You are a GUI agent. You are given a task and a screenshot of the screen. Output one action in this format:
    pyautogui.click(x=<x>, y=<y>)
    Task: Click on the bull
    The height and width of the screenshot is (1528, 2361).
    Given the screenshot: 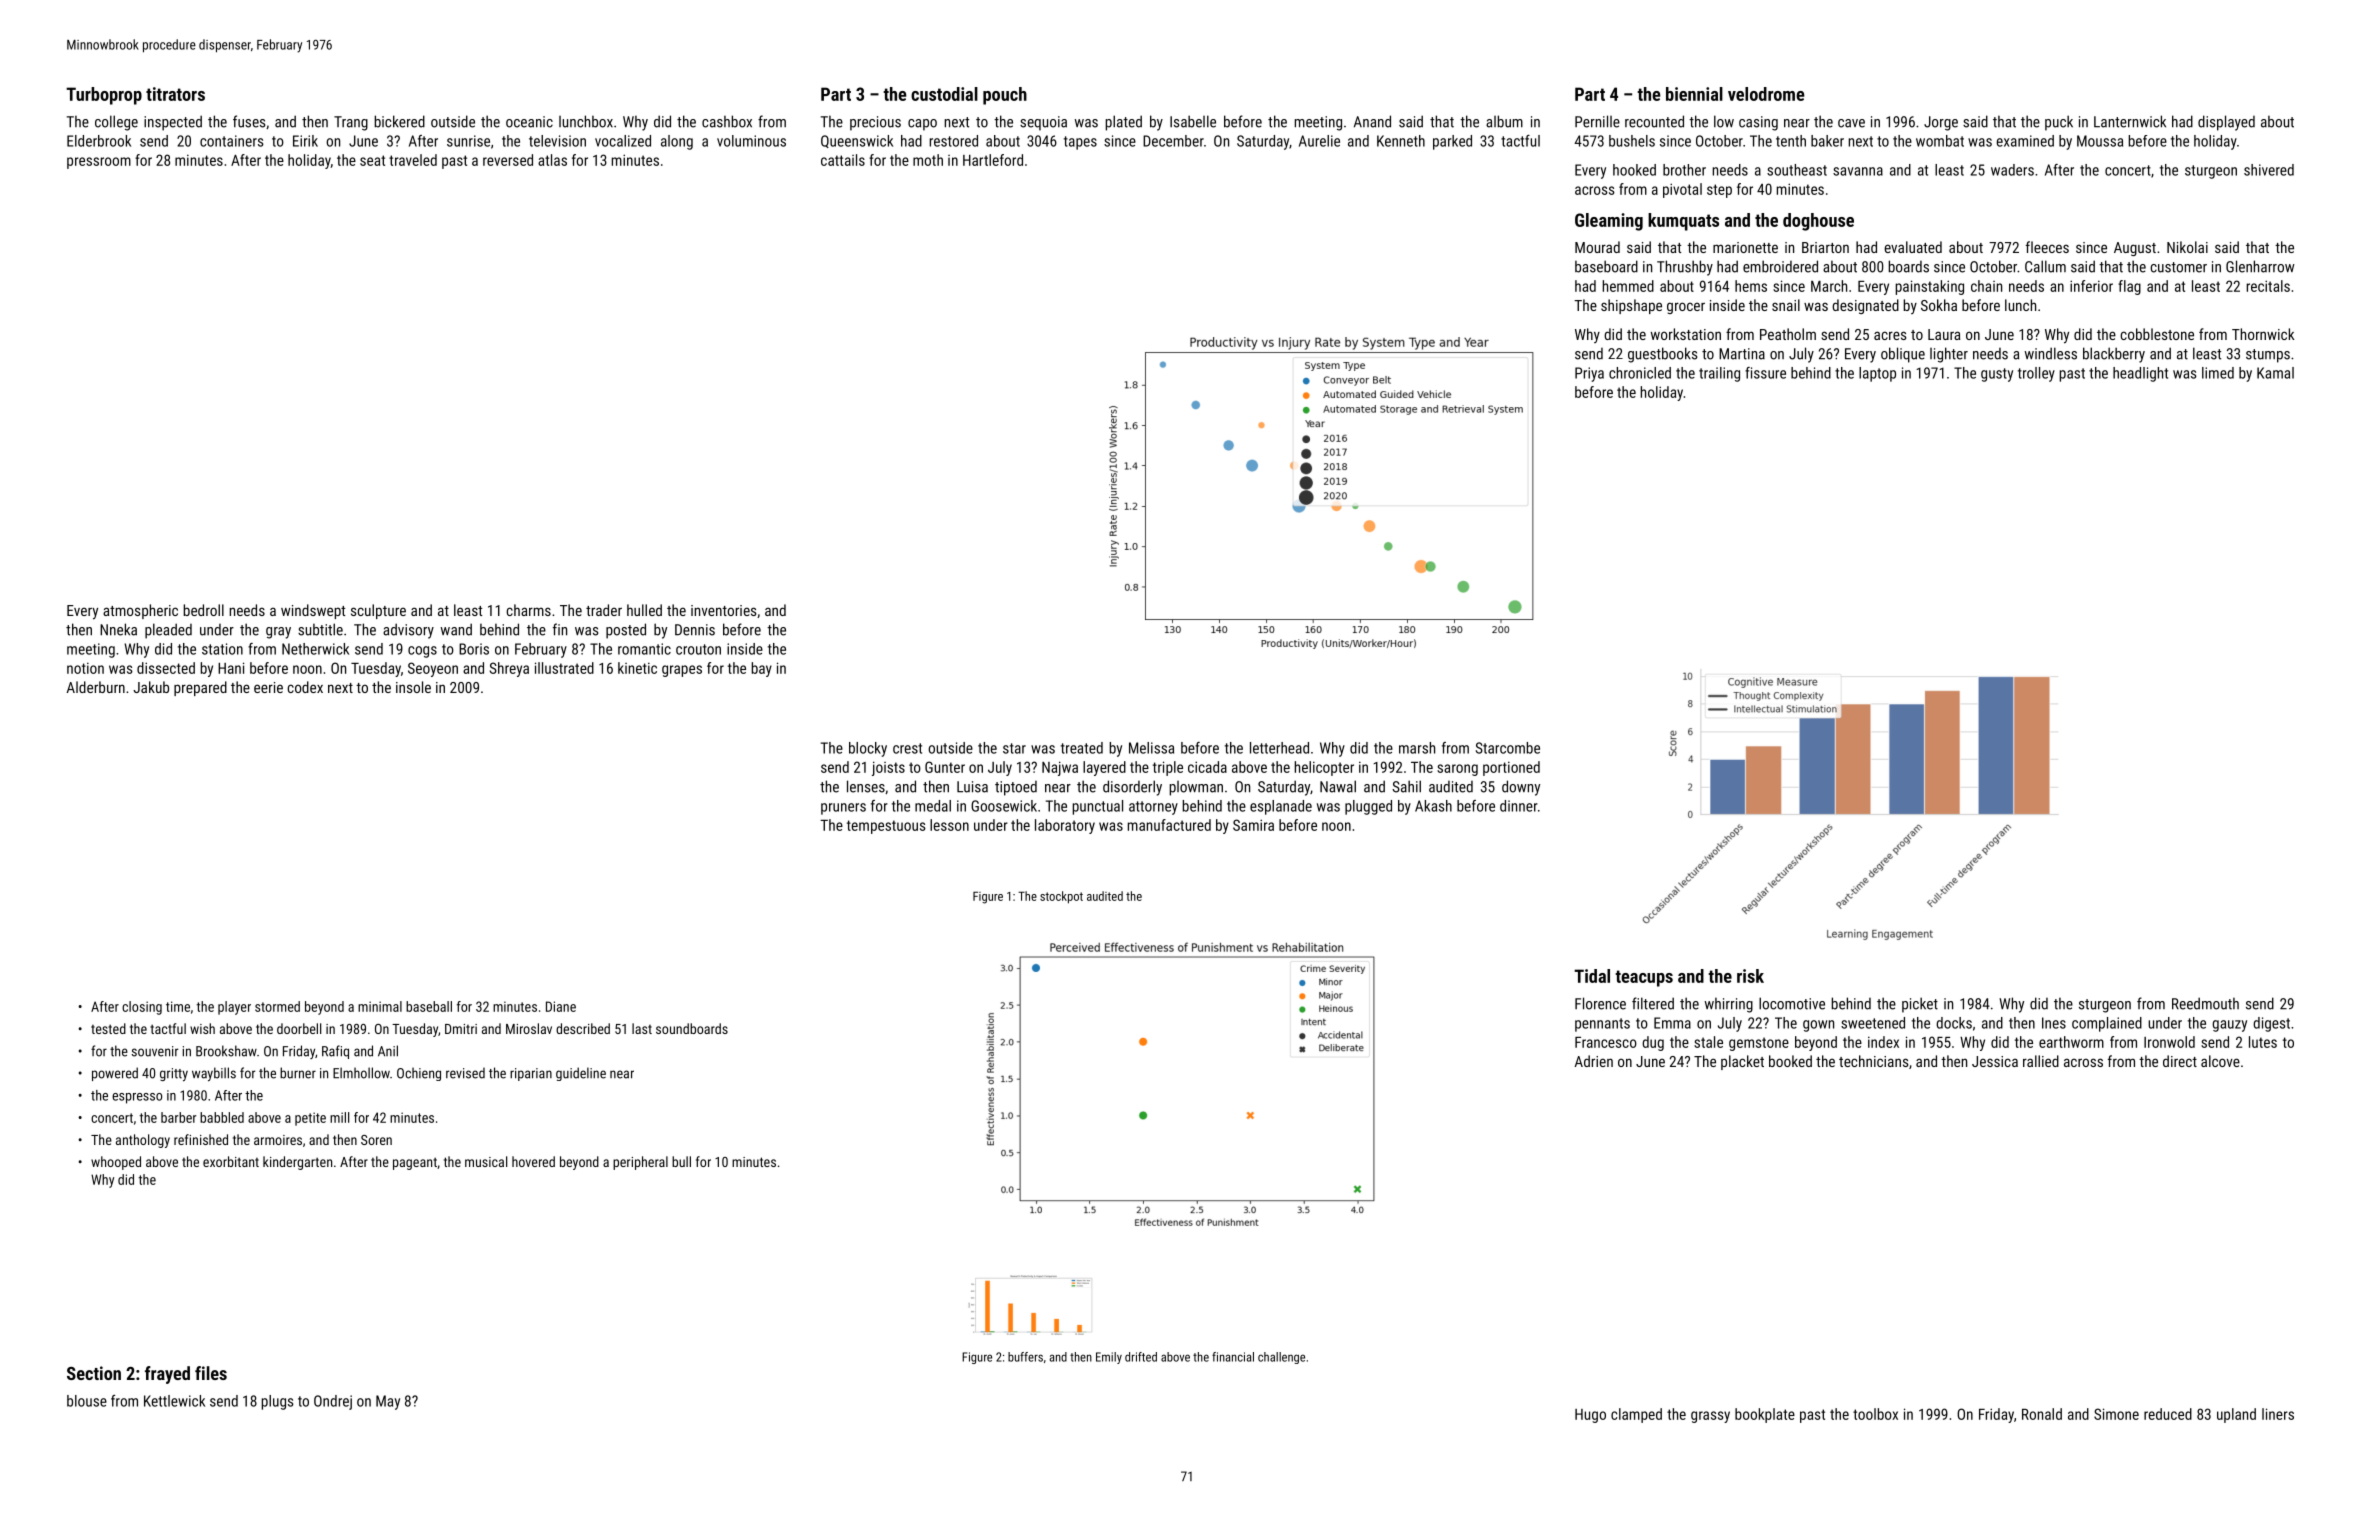 What is the action you would take?
    pyautogui.click(x=681, y=1161)
